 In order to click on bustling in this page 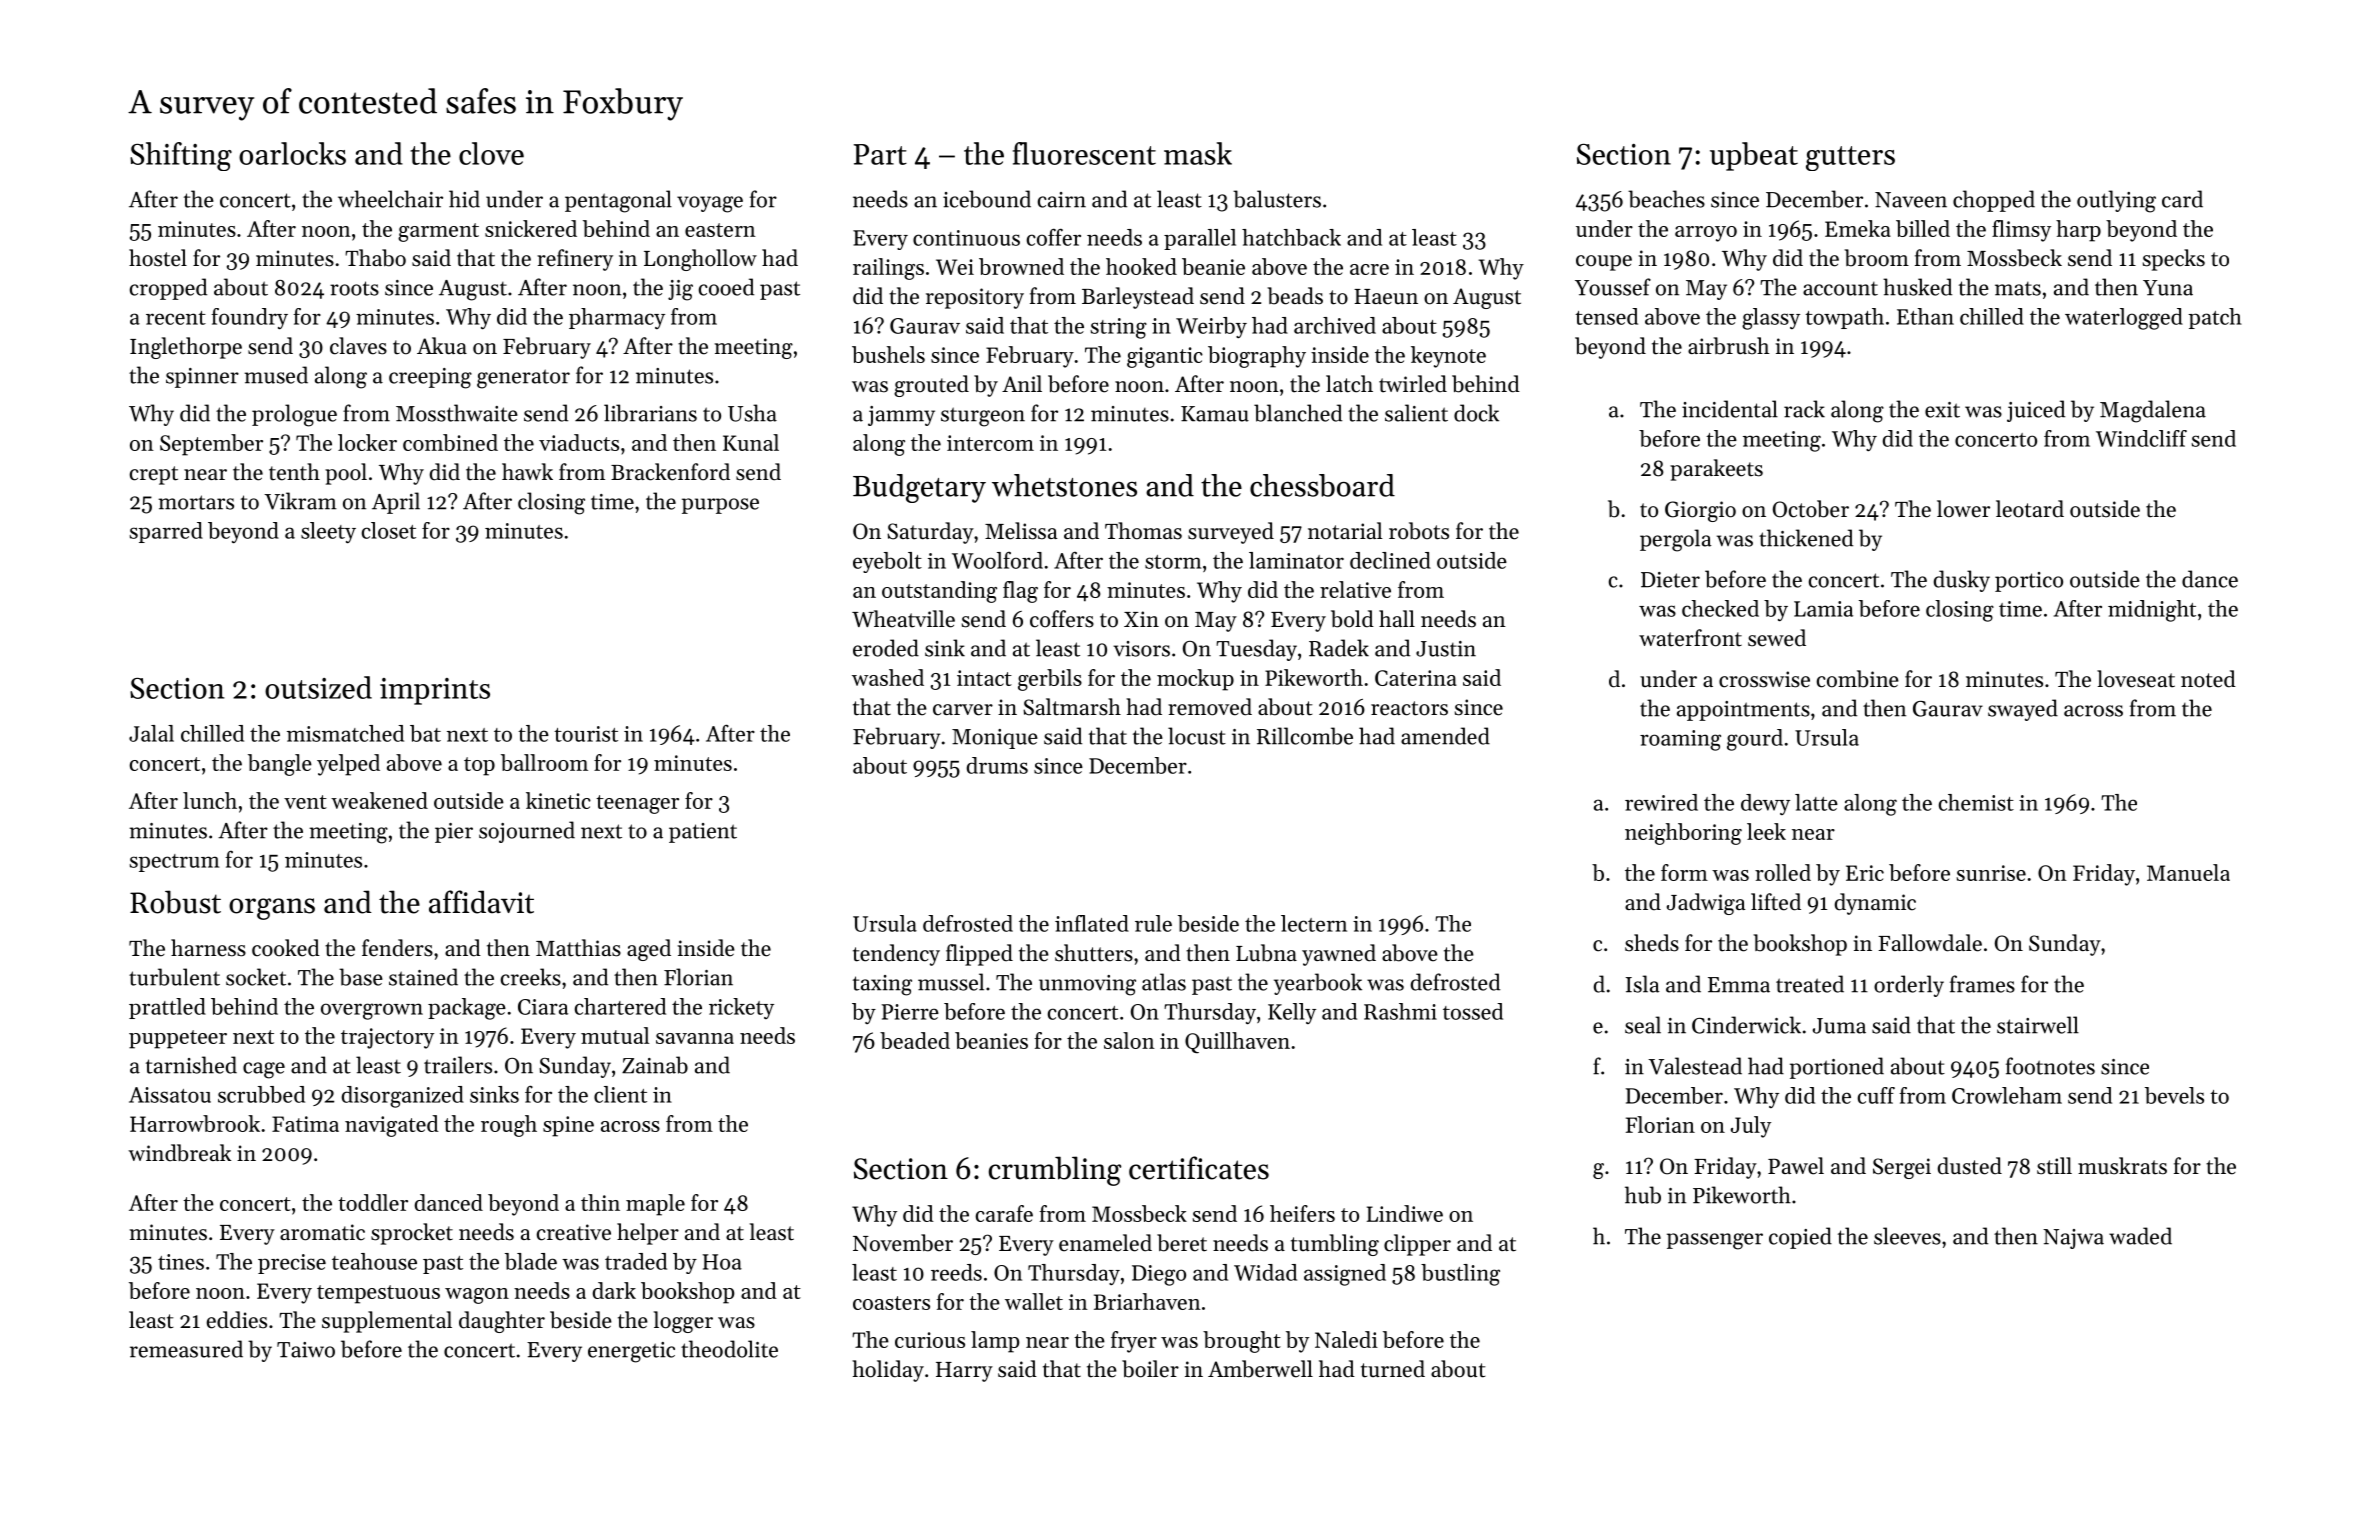, I will do `click(1460, 1275)`.
